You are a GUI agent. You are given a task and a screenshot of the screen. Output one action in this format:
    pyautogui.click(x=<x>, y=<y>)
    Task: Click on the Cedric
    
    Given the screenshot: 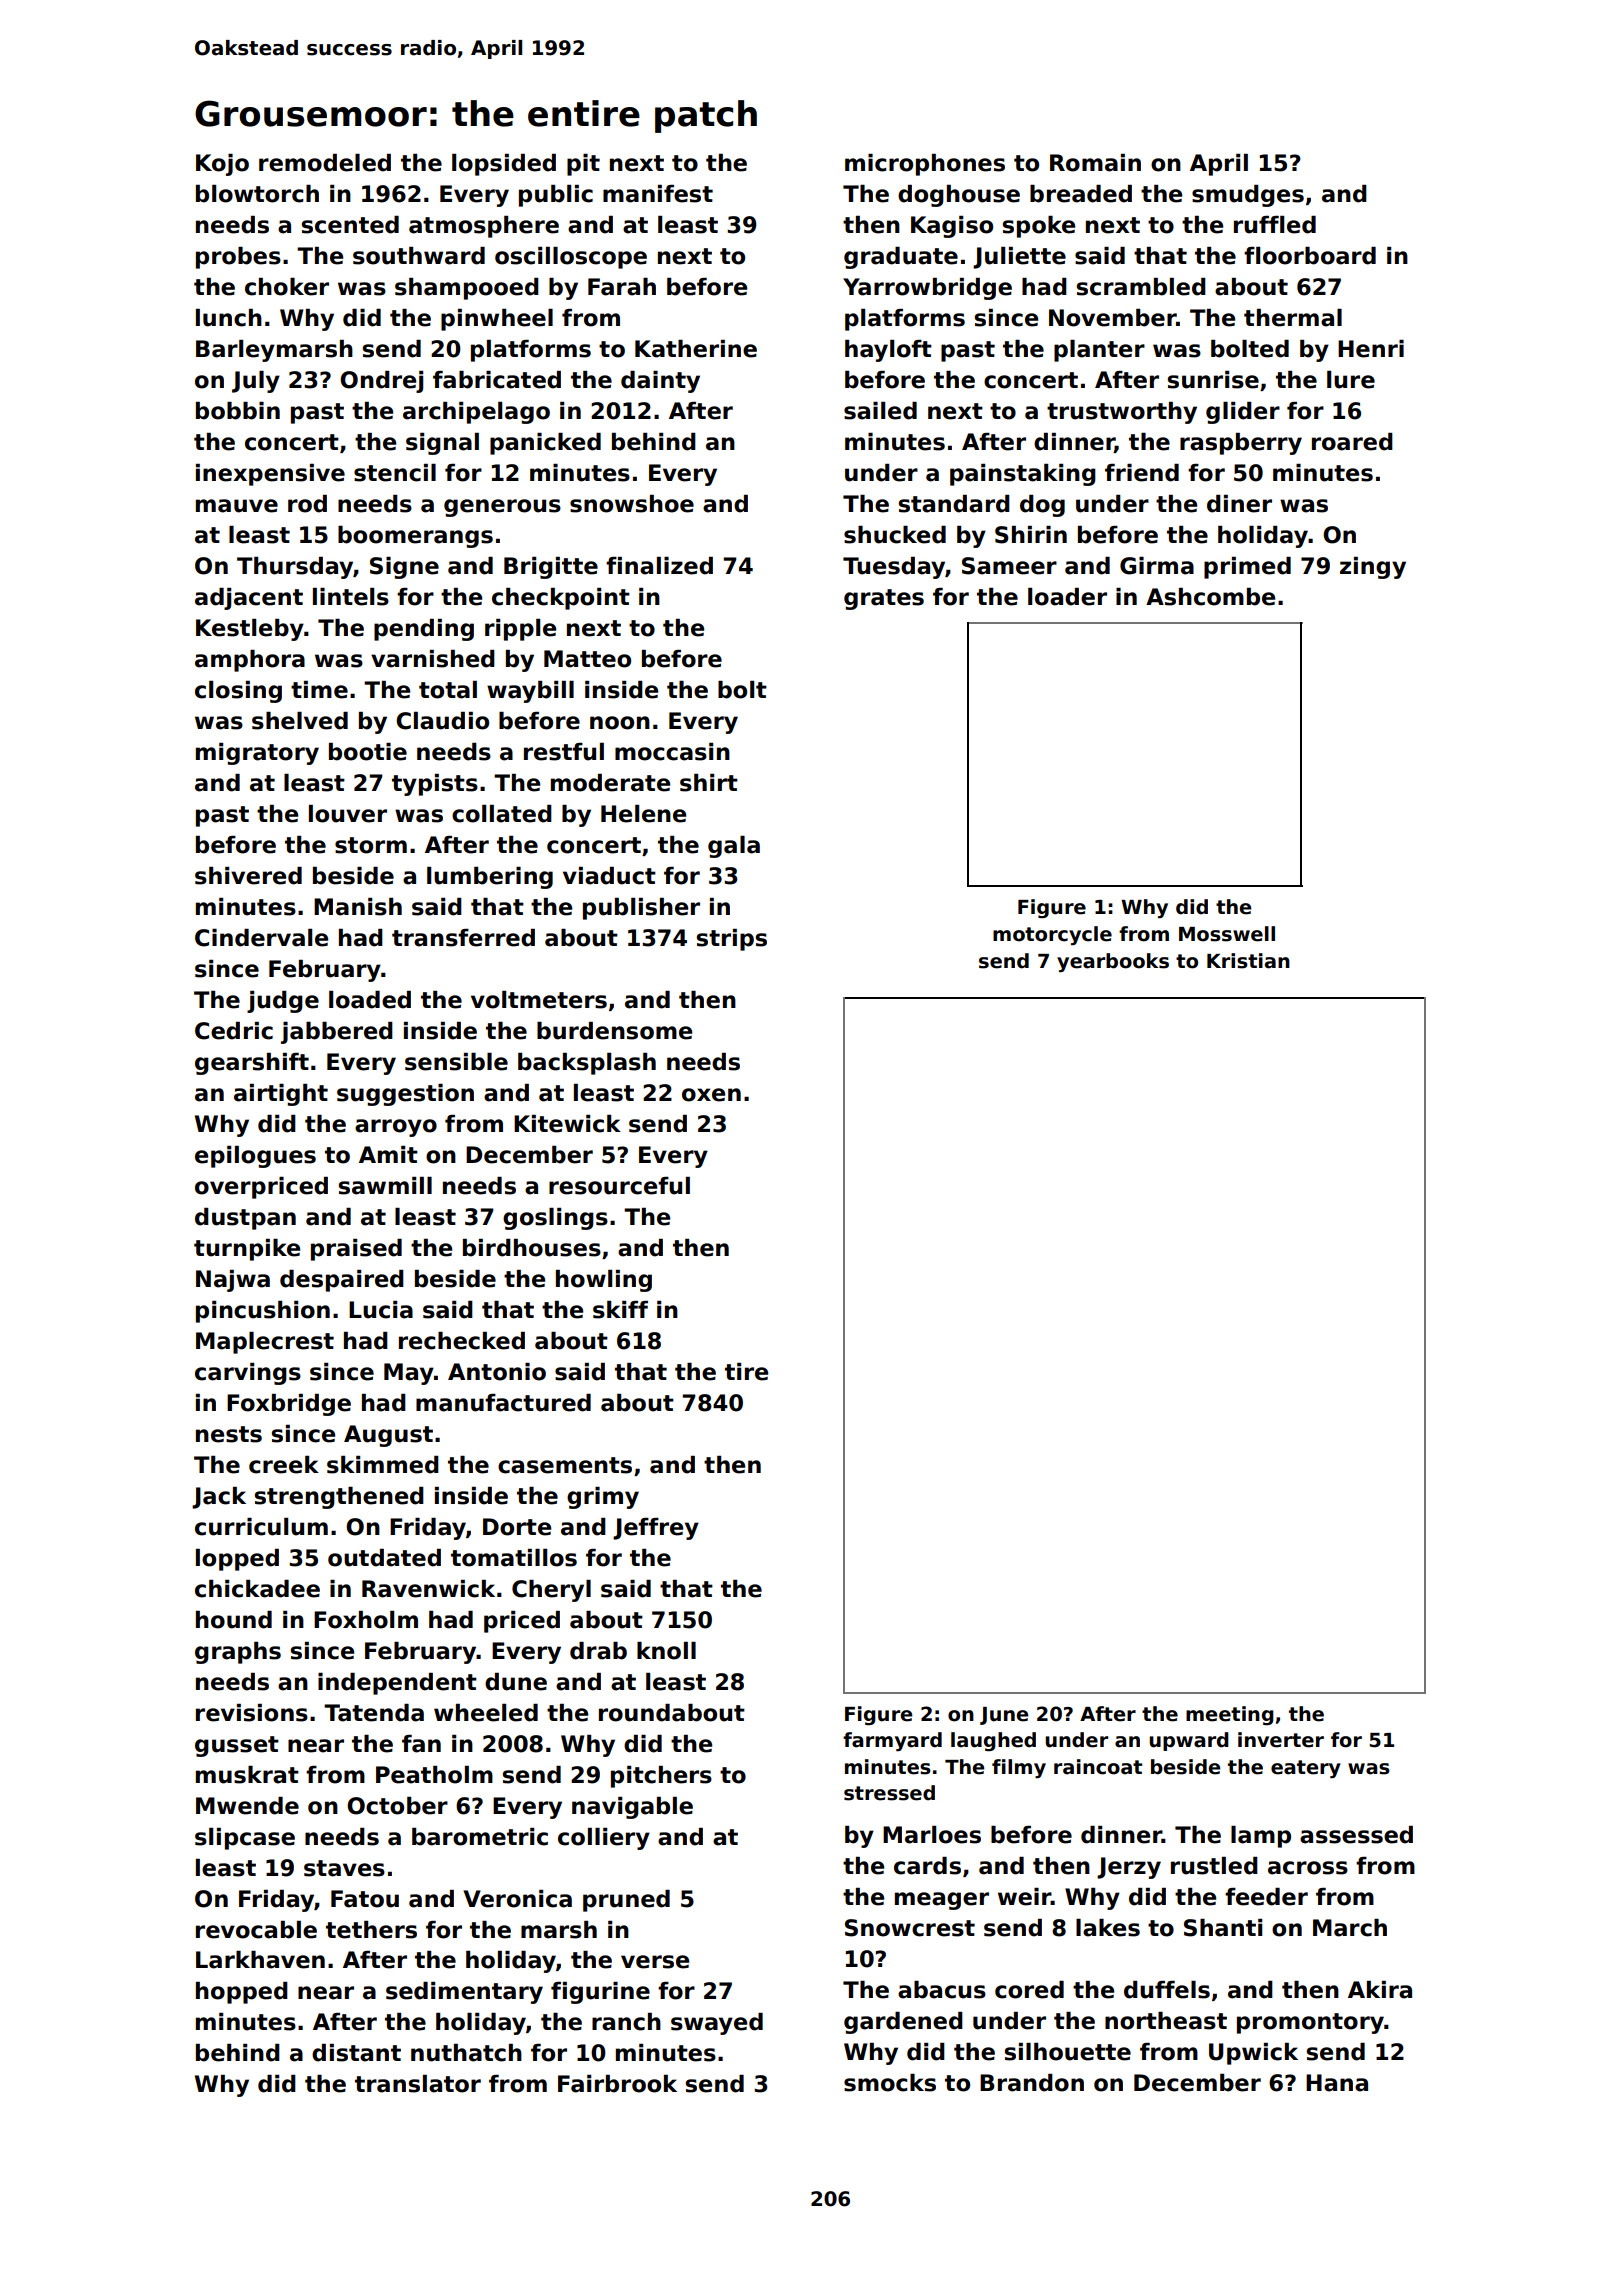 What is the action you would take?
    pyautogui.click(x=234, y=1031)
